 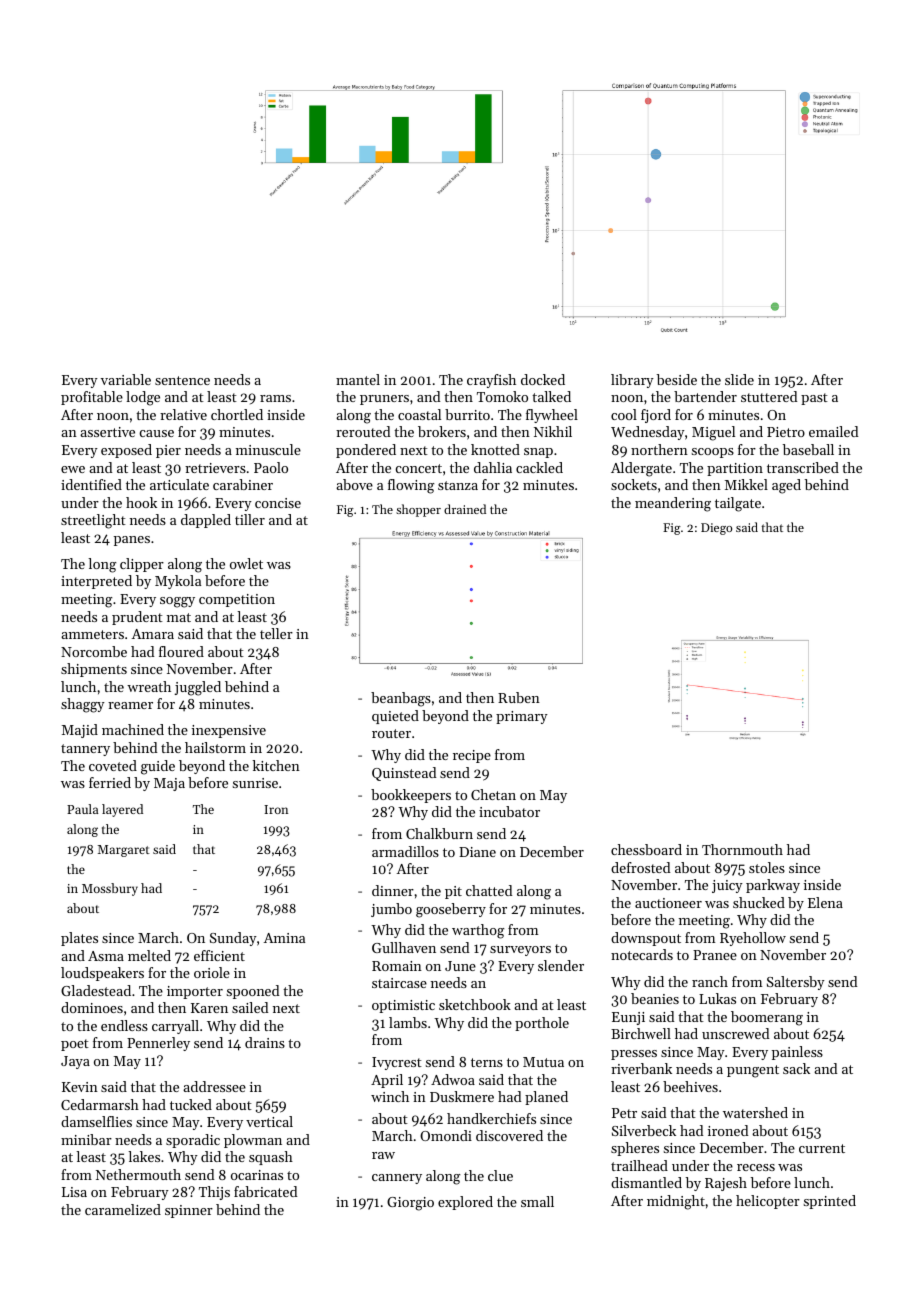 I want to click on crayfish, so click(x=491, y=381).
